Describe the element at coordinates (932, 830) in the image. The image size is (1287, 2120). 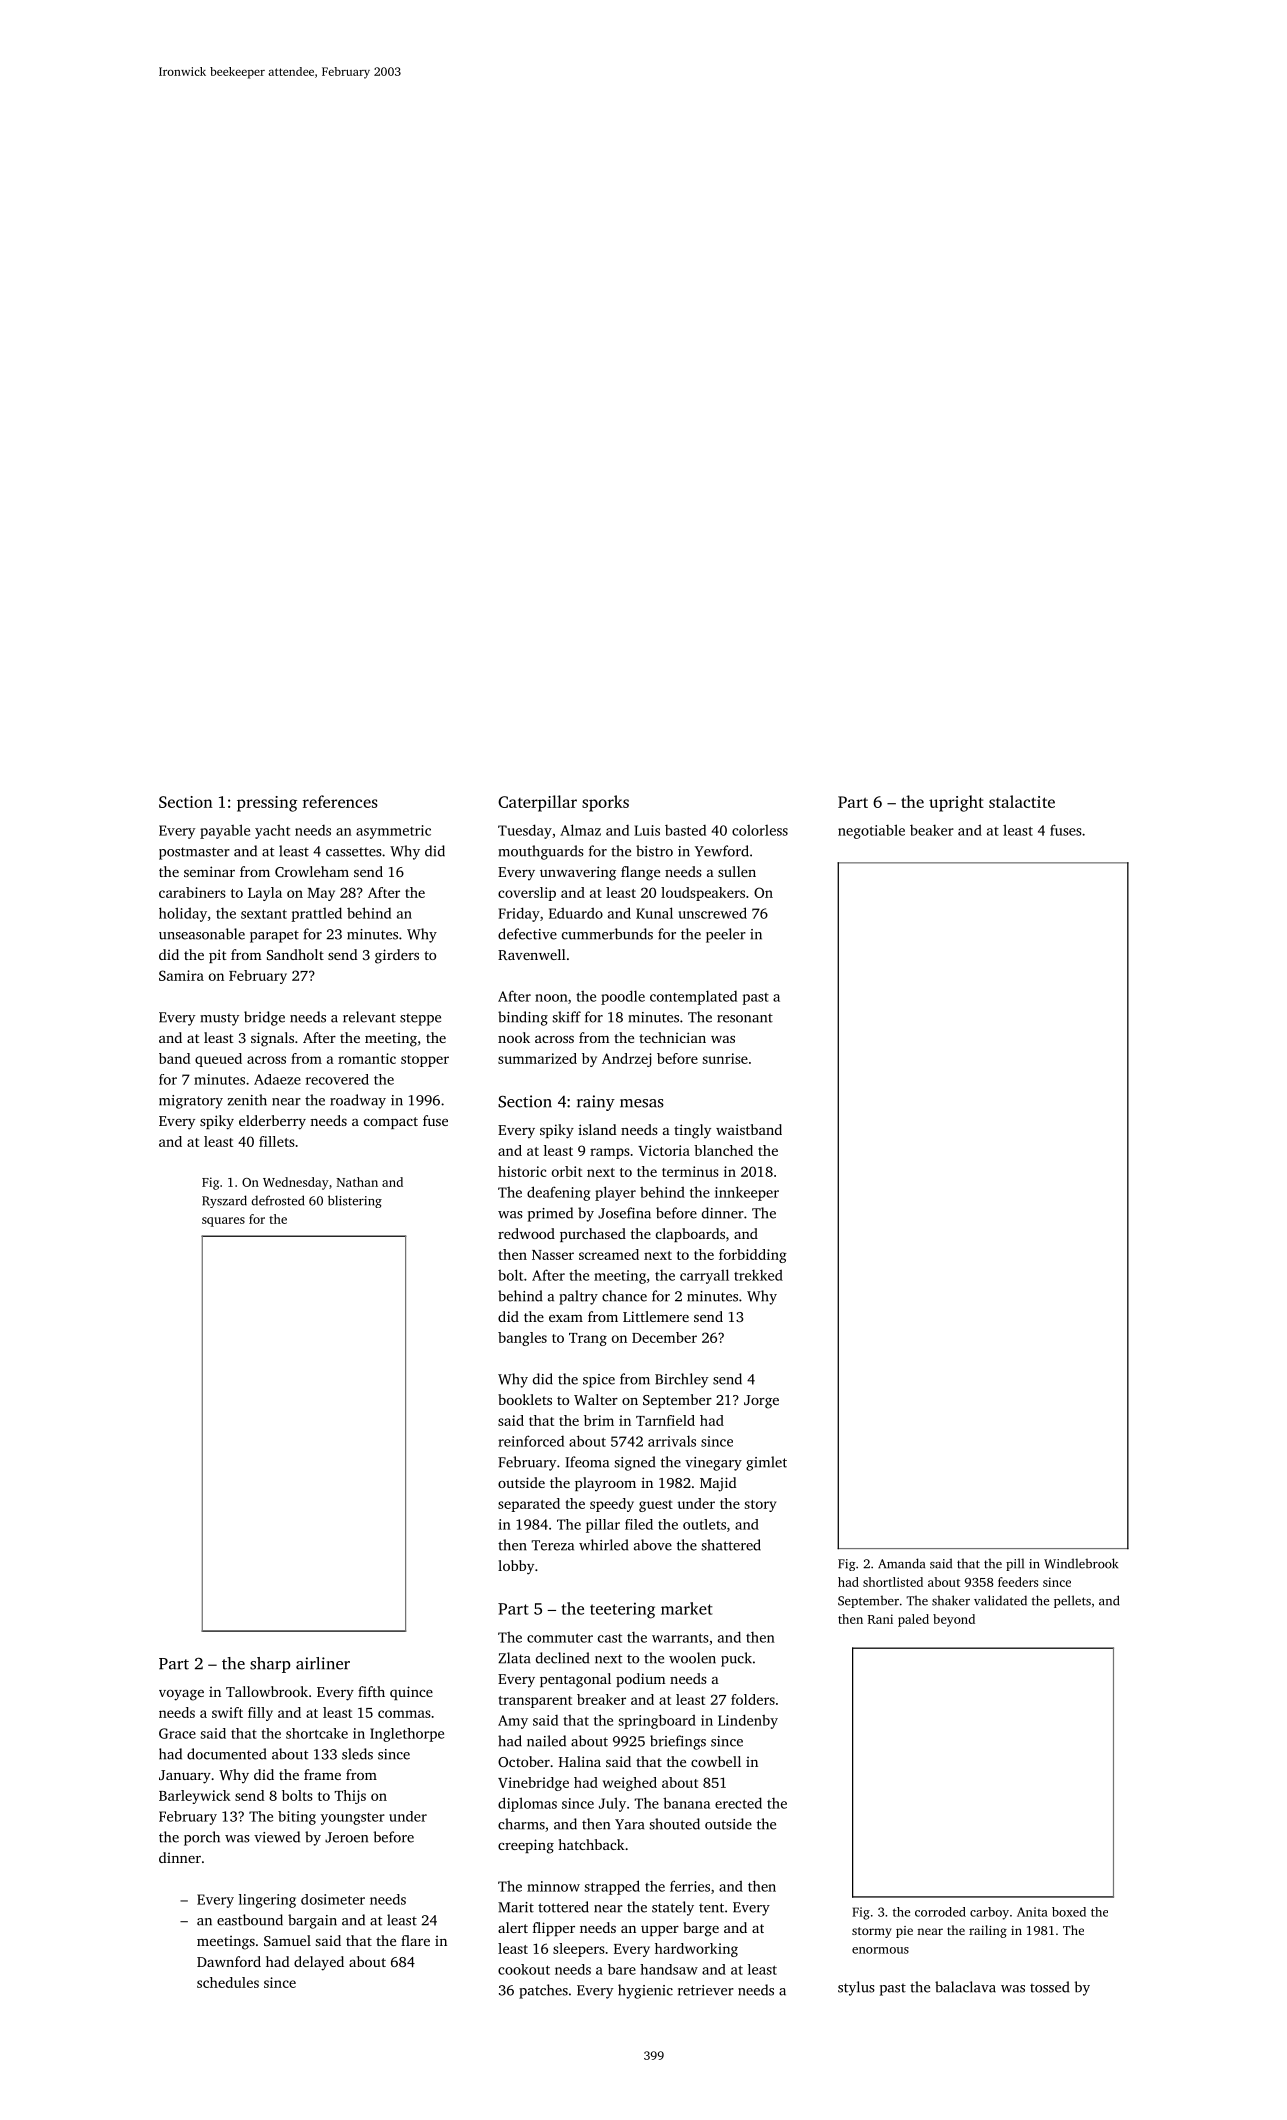
I see `beaker` at that location.
